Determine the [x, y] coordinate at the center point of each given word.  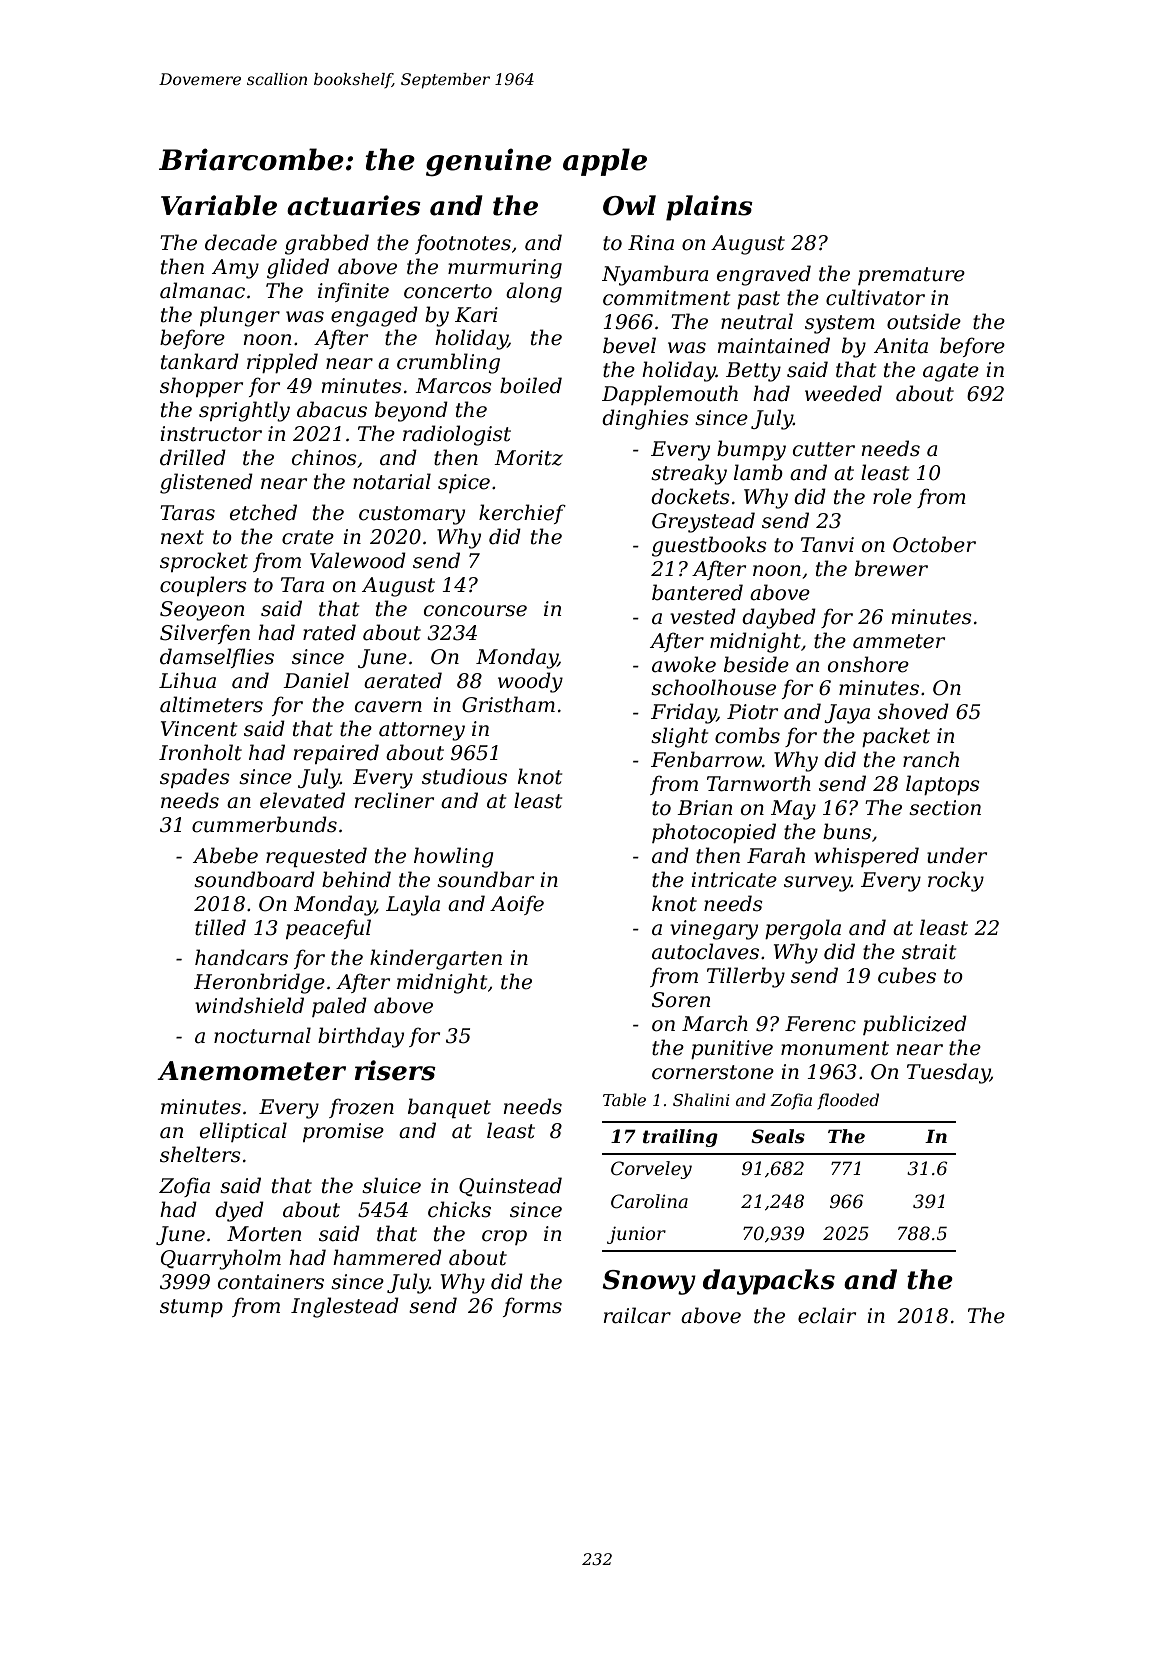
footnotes [463, 244]
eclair [827, 1315]
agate [951, 372]
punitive [732, 1049]
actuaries [354, 205]
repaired [336, 754]
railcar [637, 1315]
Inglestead [345, 1307]
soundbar [485, 879]
